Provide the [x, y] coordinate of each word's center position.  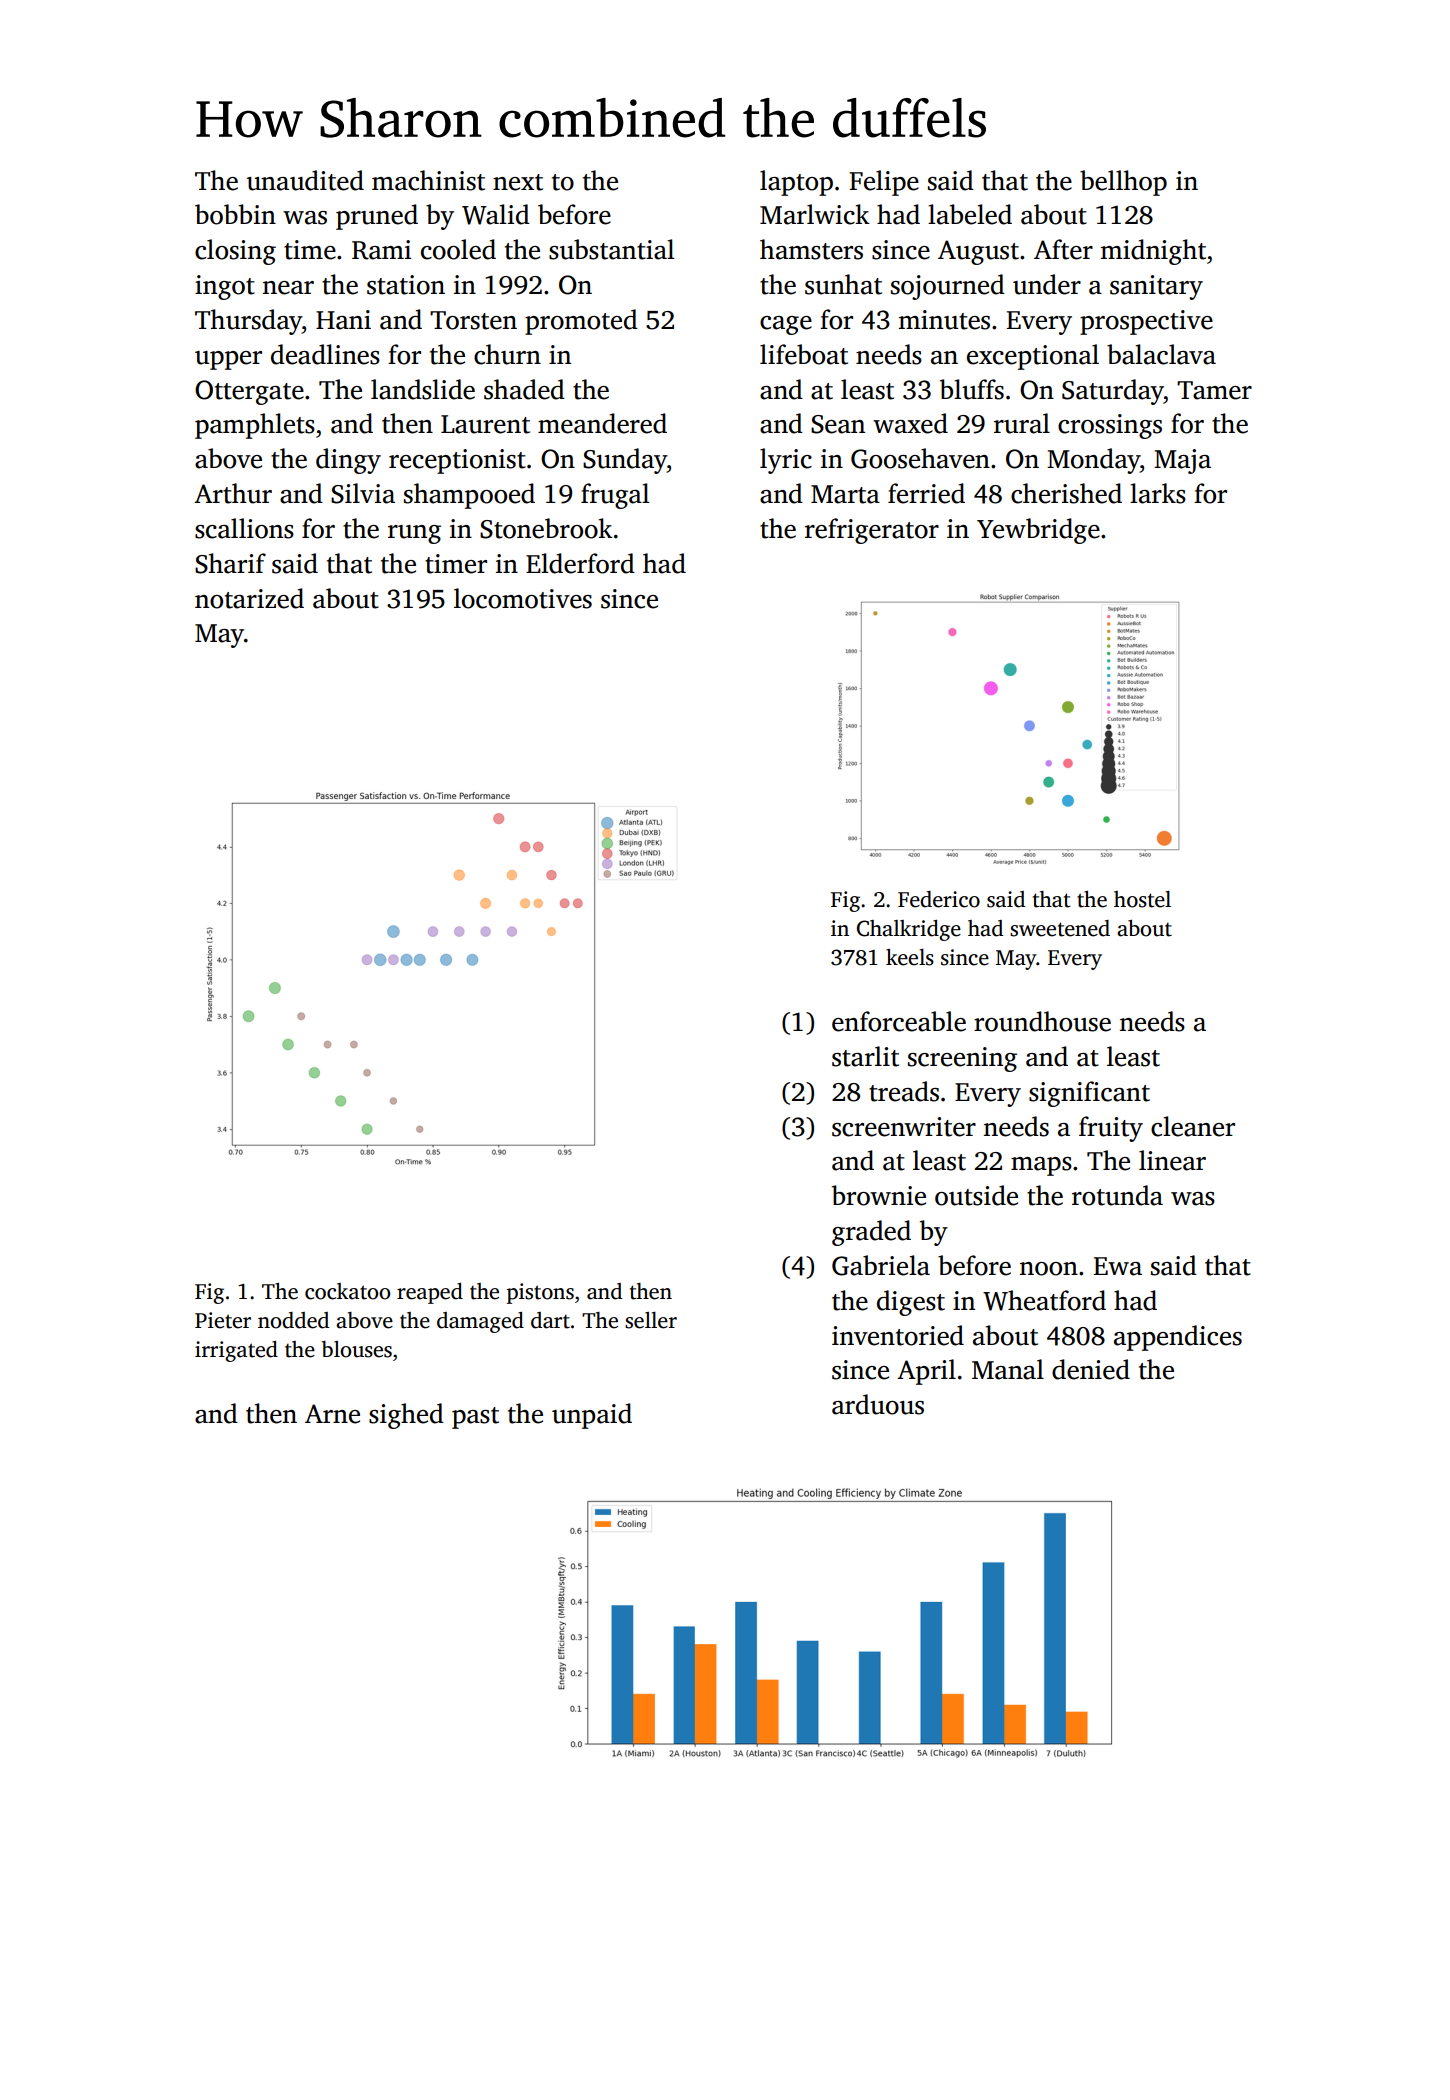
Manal [1008, 1369]
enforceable [899, 1021]
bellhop [1123, 183]
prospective [1146, 322]
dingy [348, 461]
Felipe [884, 183]
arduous [878, 1404]
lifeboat [804, 354]
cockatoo [347, 1291]
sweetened [1060, 928]
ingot [225, 287]
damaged [480, 1322]
